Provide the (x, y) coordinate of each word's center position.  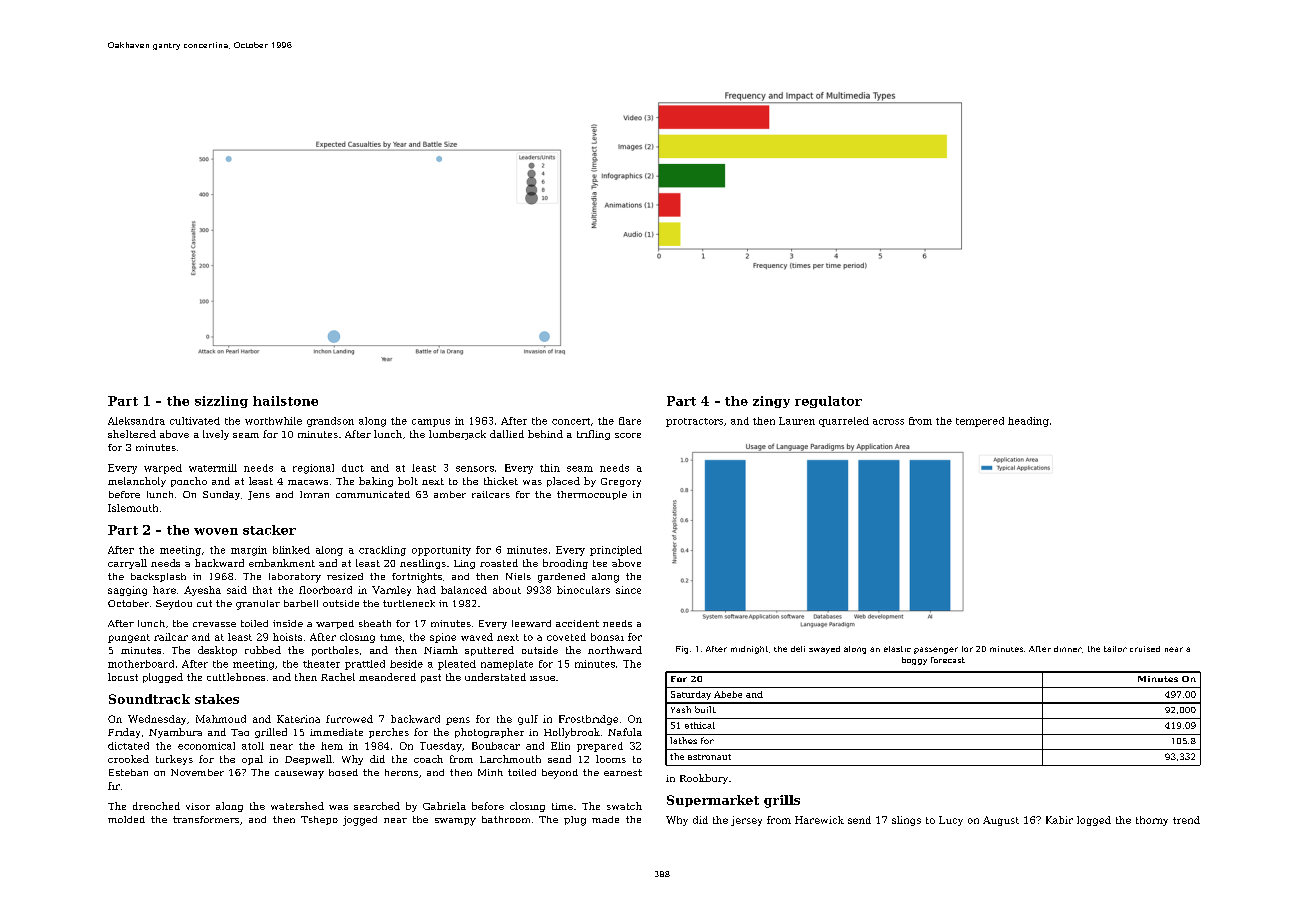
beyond (560, 774)
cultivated (195, 421)
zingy (771, 402)
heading (1028, 422)
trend (1186, 820)
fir (114, 786)
